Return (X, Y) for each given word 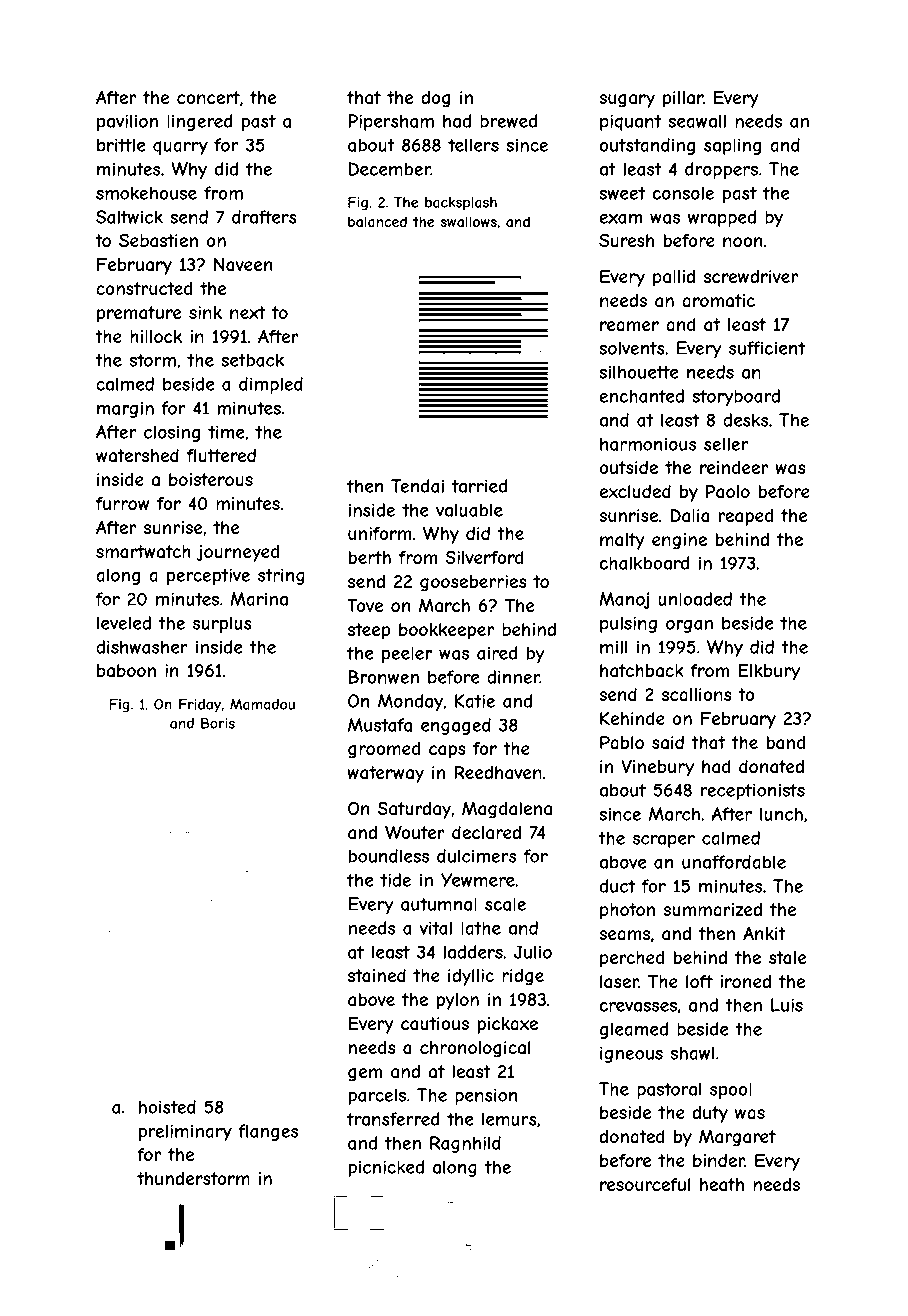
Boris (218, 723)
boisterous (211, 479)
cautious (435, 1023)
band (785, 742)
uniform (380, 533)
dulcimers (476, 856)
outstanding (647, 146)
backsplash (461, 204)
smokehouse (146, 193)
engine (679, 541)
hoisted (167, 1107)
